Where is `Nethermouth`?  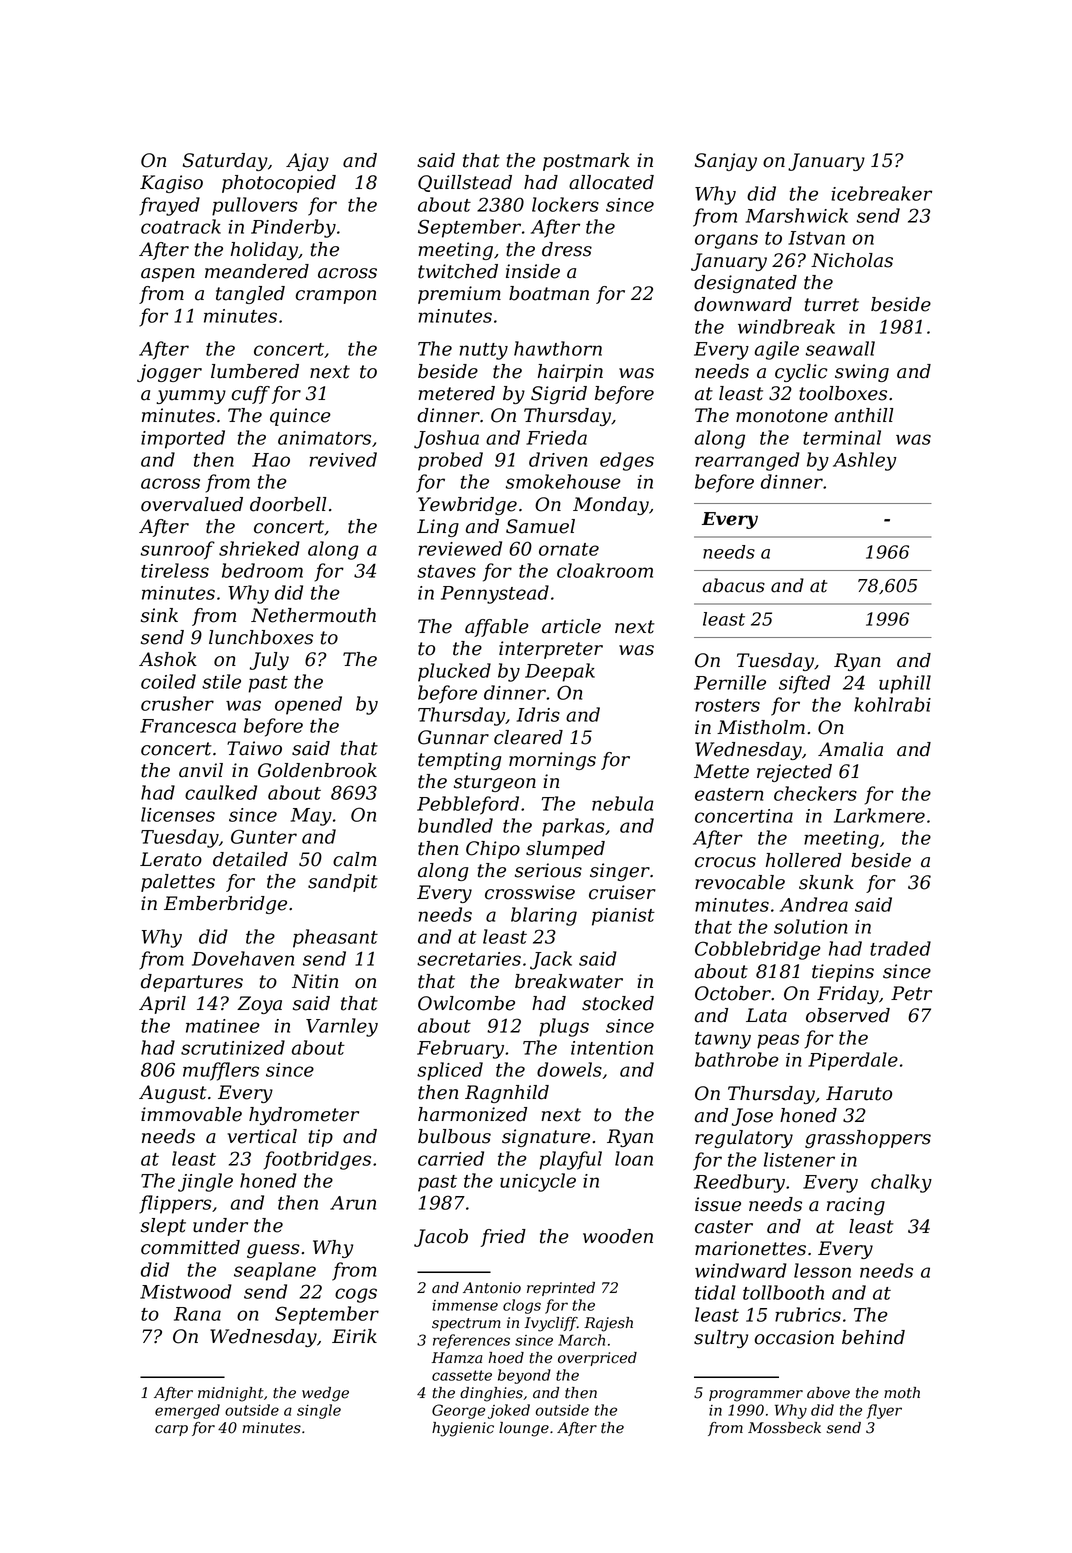 Nethermouth is located at coordinates (313, 615).
